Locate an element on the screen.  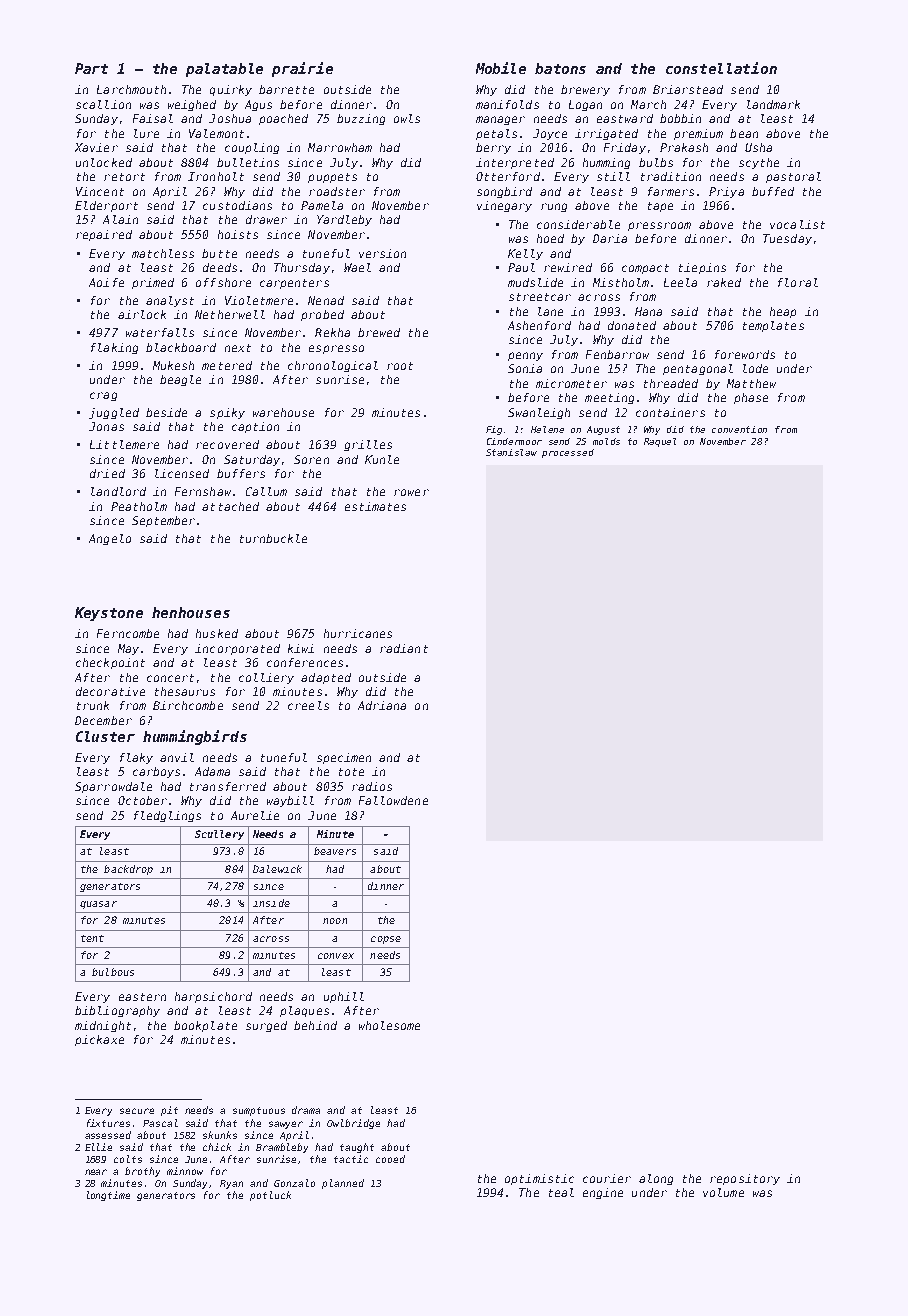
repository is located at coordinates (745, 1179).
